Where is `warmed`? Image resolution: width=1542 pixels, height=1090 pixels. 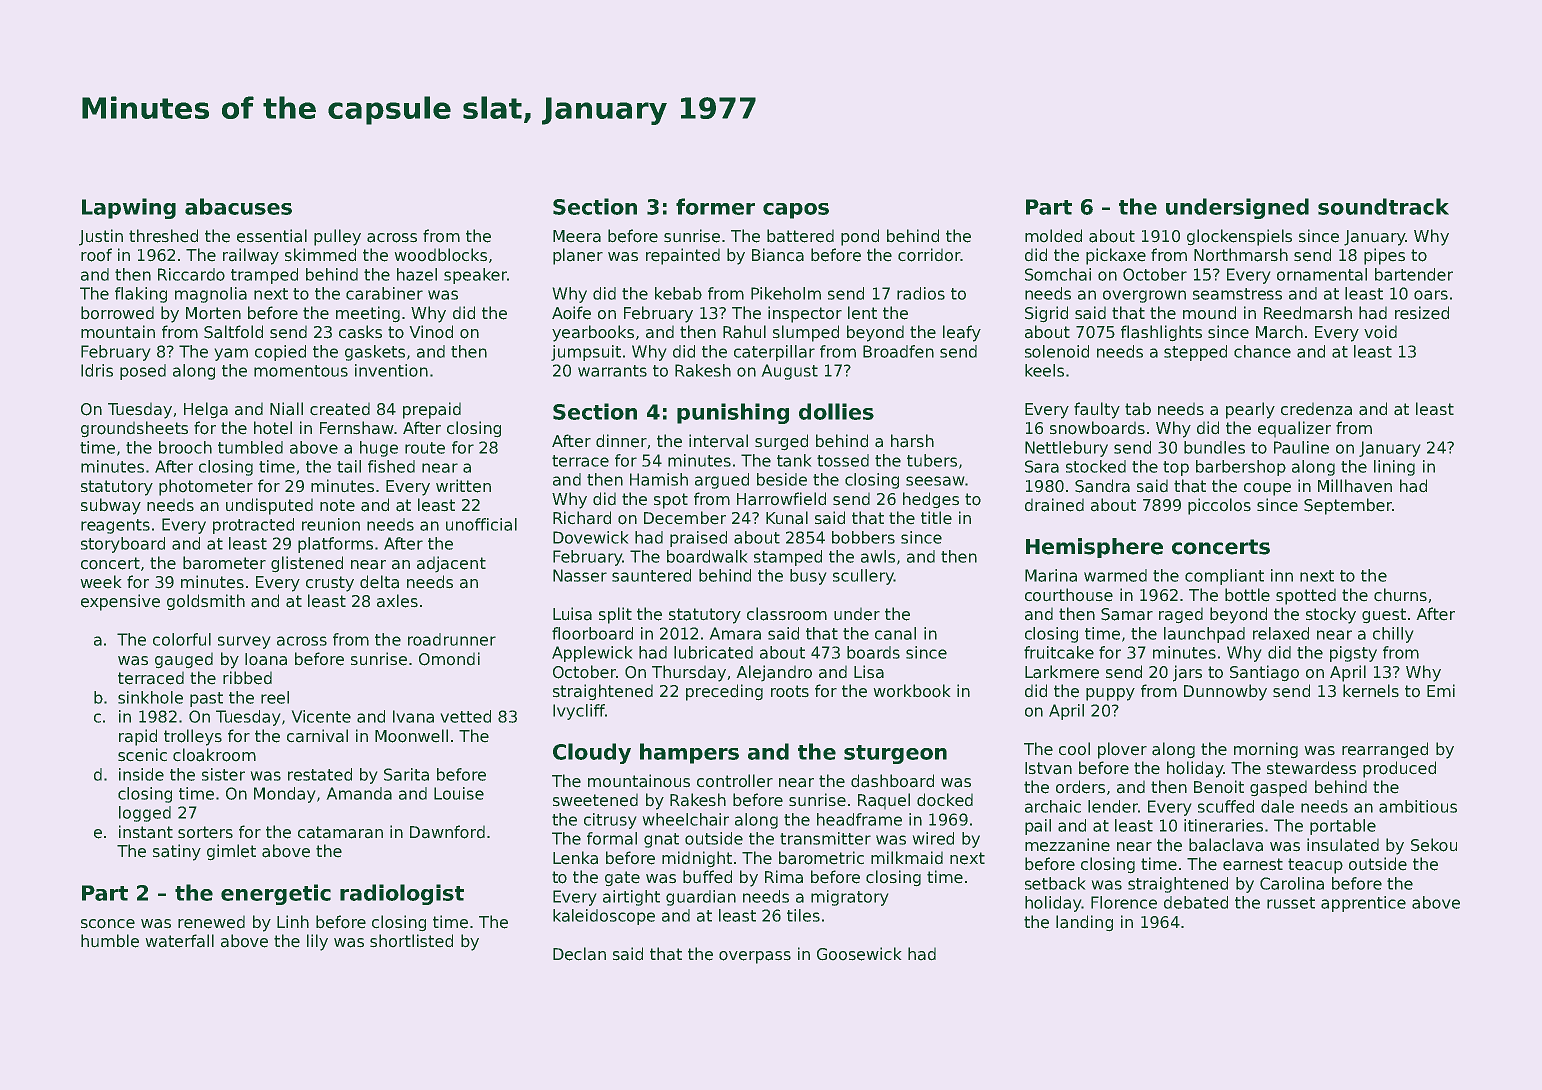
warmed is located at coordinates (1115, 575).
